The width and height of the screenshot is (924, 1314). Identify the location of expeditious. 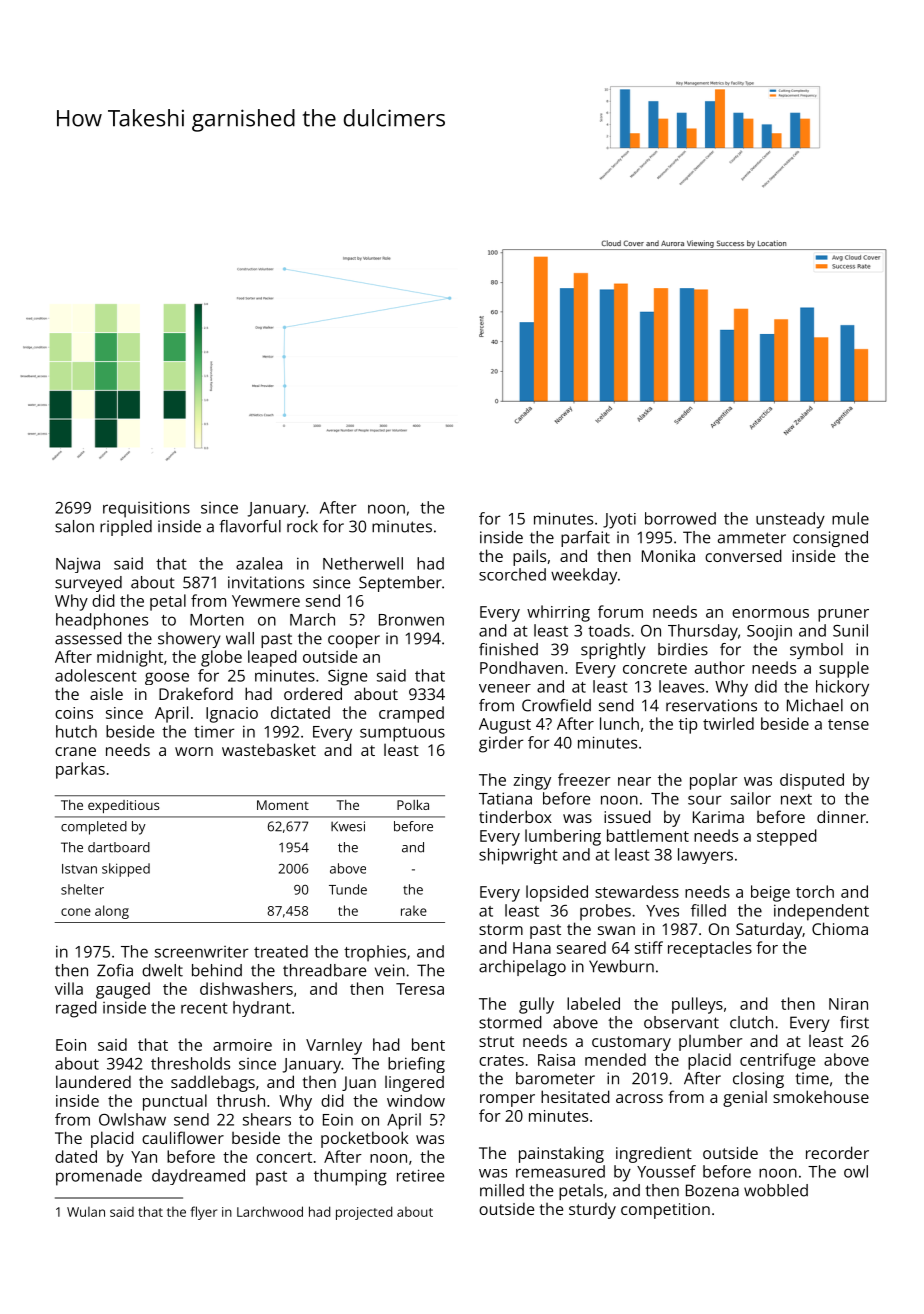
(123, 806).
